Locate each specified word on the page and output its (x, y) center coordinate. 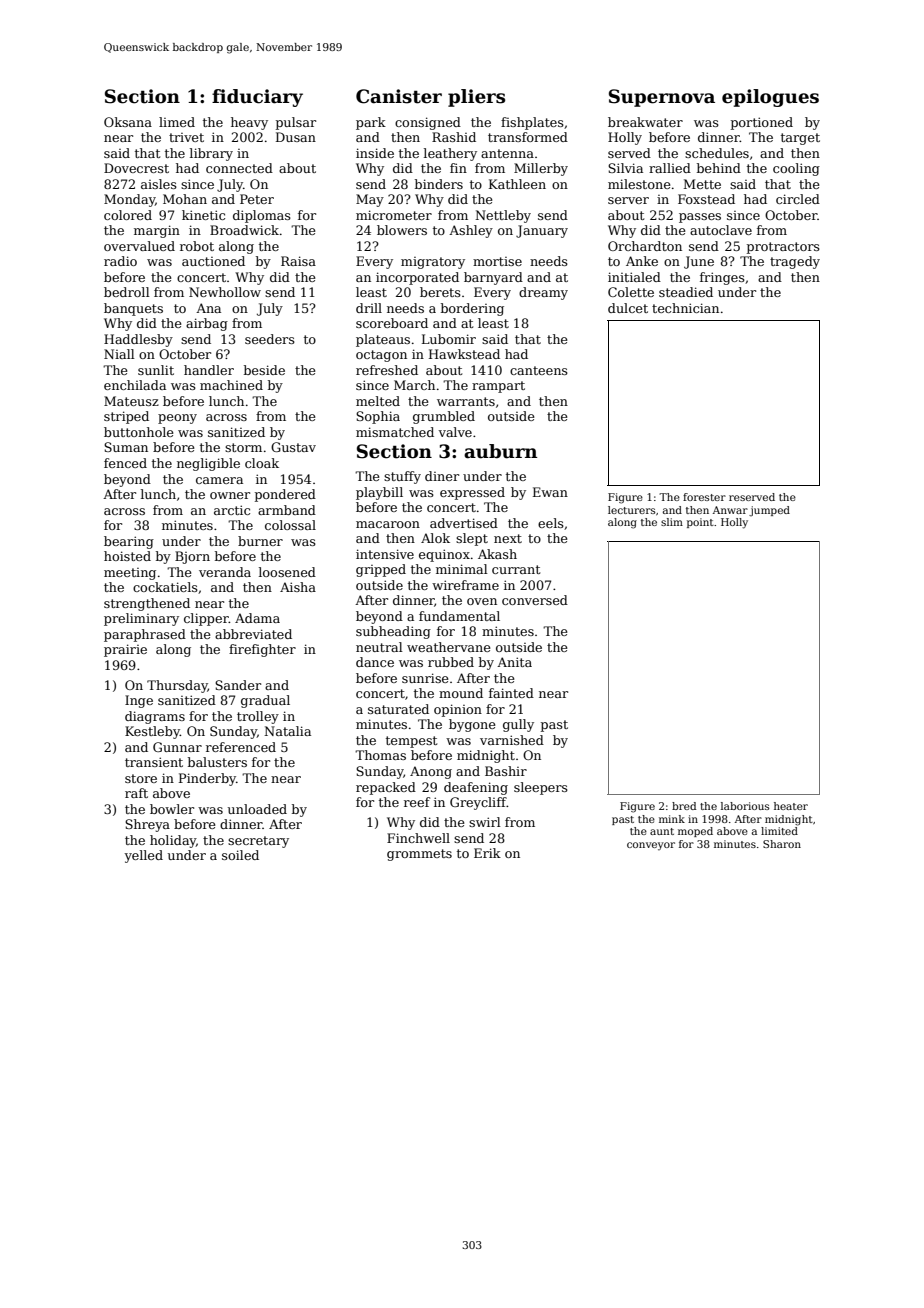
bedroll (127, 292)
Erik (487, 853)
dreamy (543, 293)
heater (791, 806)
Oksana (128, 122)
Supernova (662, 98)
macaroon (388, 524)
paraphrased (145, 635)
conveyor (651, 846)
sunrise (425, 678)
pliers (476, 98)
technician (685, 308)
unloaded (257, 809)
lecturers (631, 510)
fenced (125, 463)
